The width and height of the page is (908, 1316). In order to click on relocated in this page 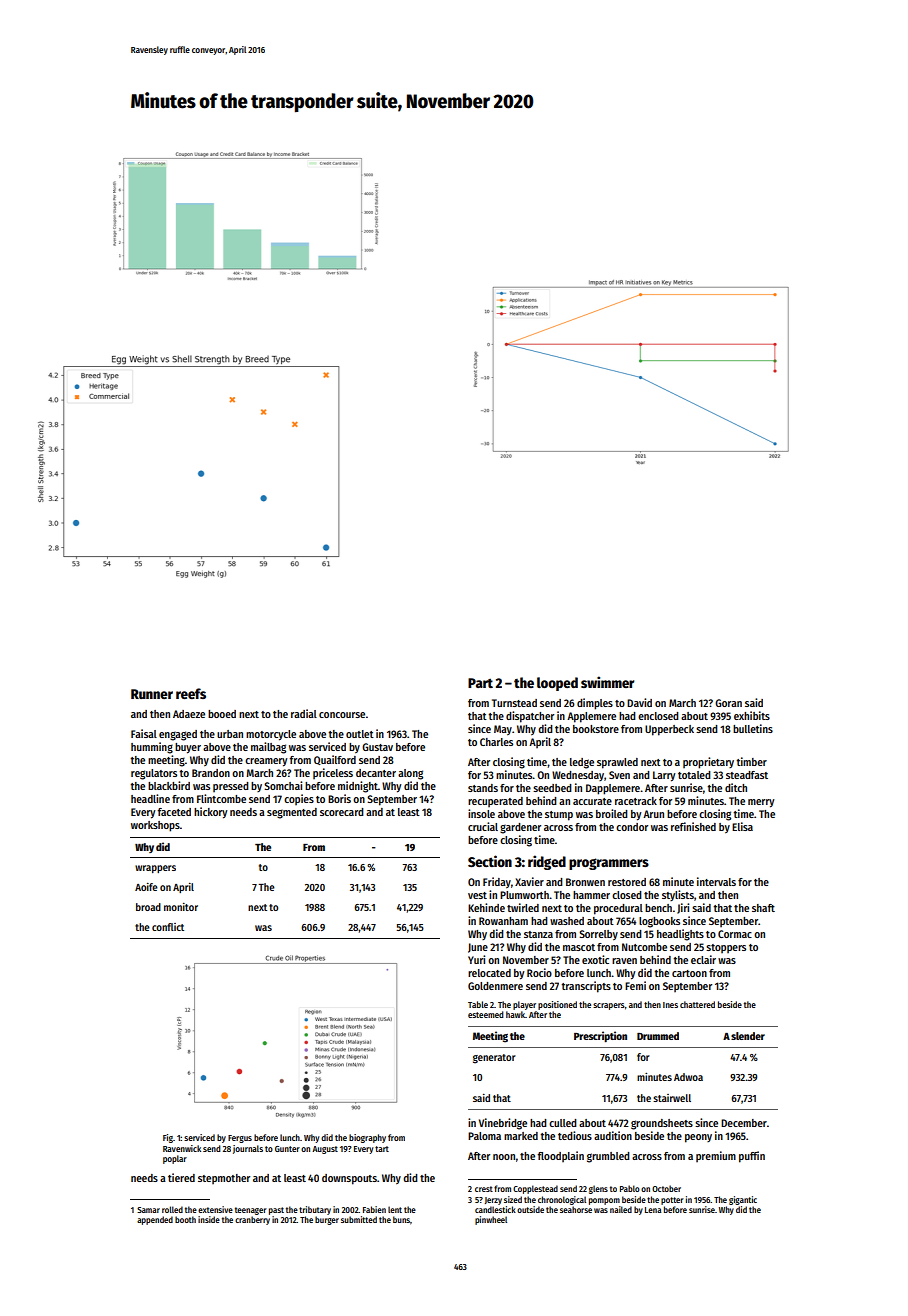, I will do `click(489, 973)`.
